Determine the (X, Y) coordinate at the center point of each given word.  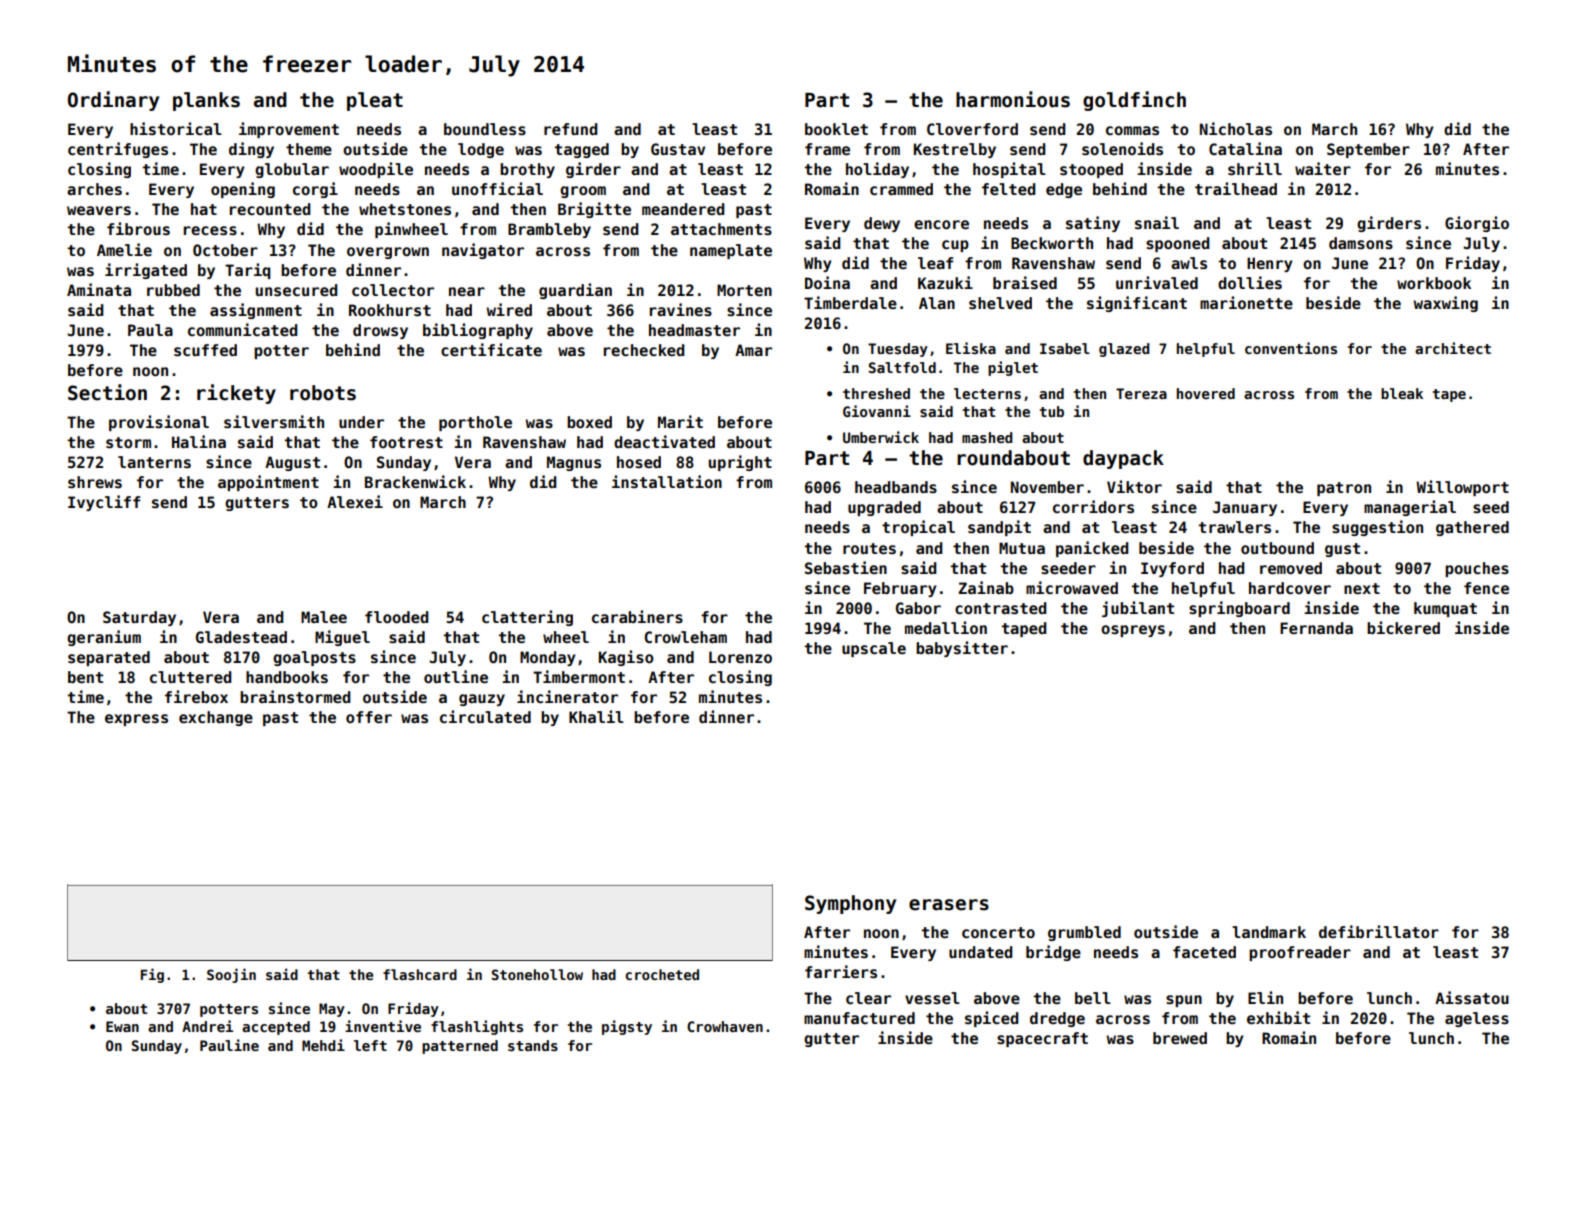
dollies (1250, 282)
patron (1344, 489)
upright (740, 463)
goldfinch (1134, 101)
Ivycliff (104, 503)
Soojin (231, 975)
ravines (681, 309)
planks (206, 101)
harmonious (1013, 99)
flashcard (420, 974)
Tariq (247, 271)
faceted (1204, 952)
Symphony (850, 904)
